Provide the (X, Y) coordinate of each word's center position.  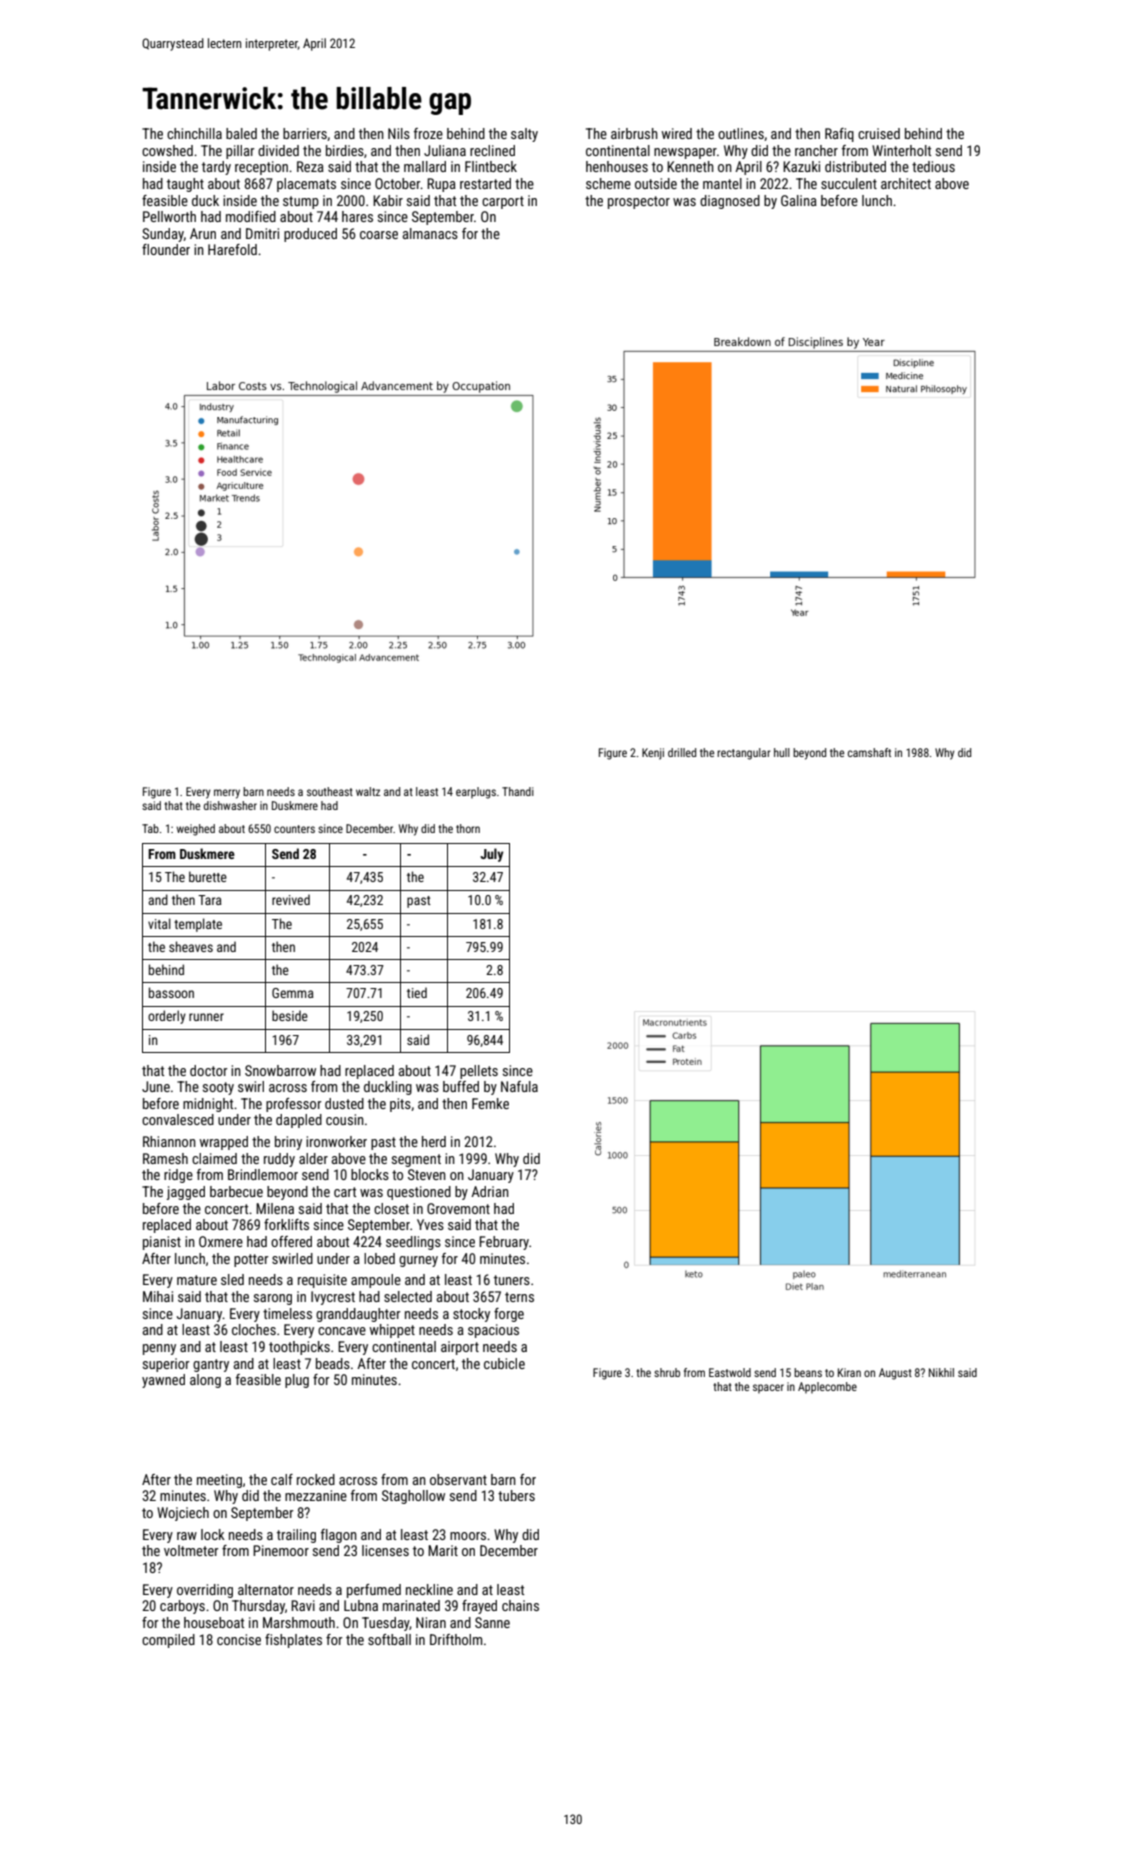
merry (227, 794)
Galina (799, 200)
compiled (168, 1641)
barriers (305, 133)
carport (503, 202)
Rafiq (839, 135)
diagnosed (730, 202)
